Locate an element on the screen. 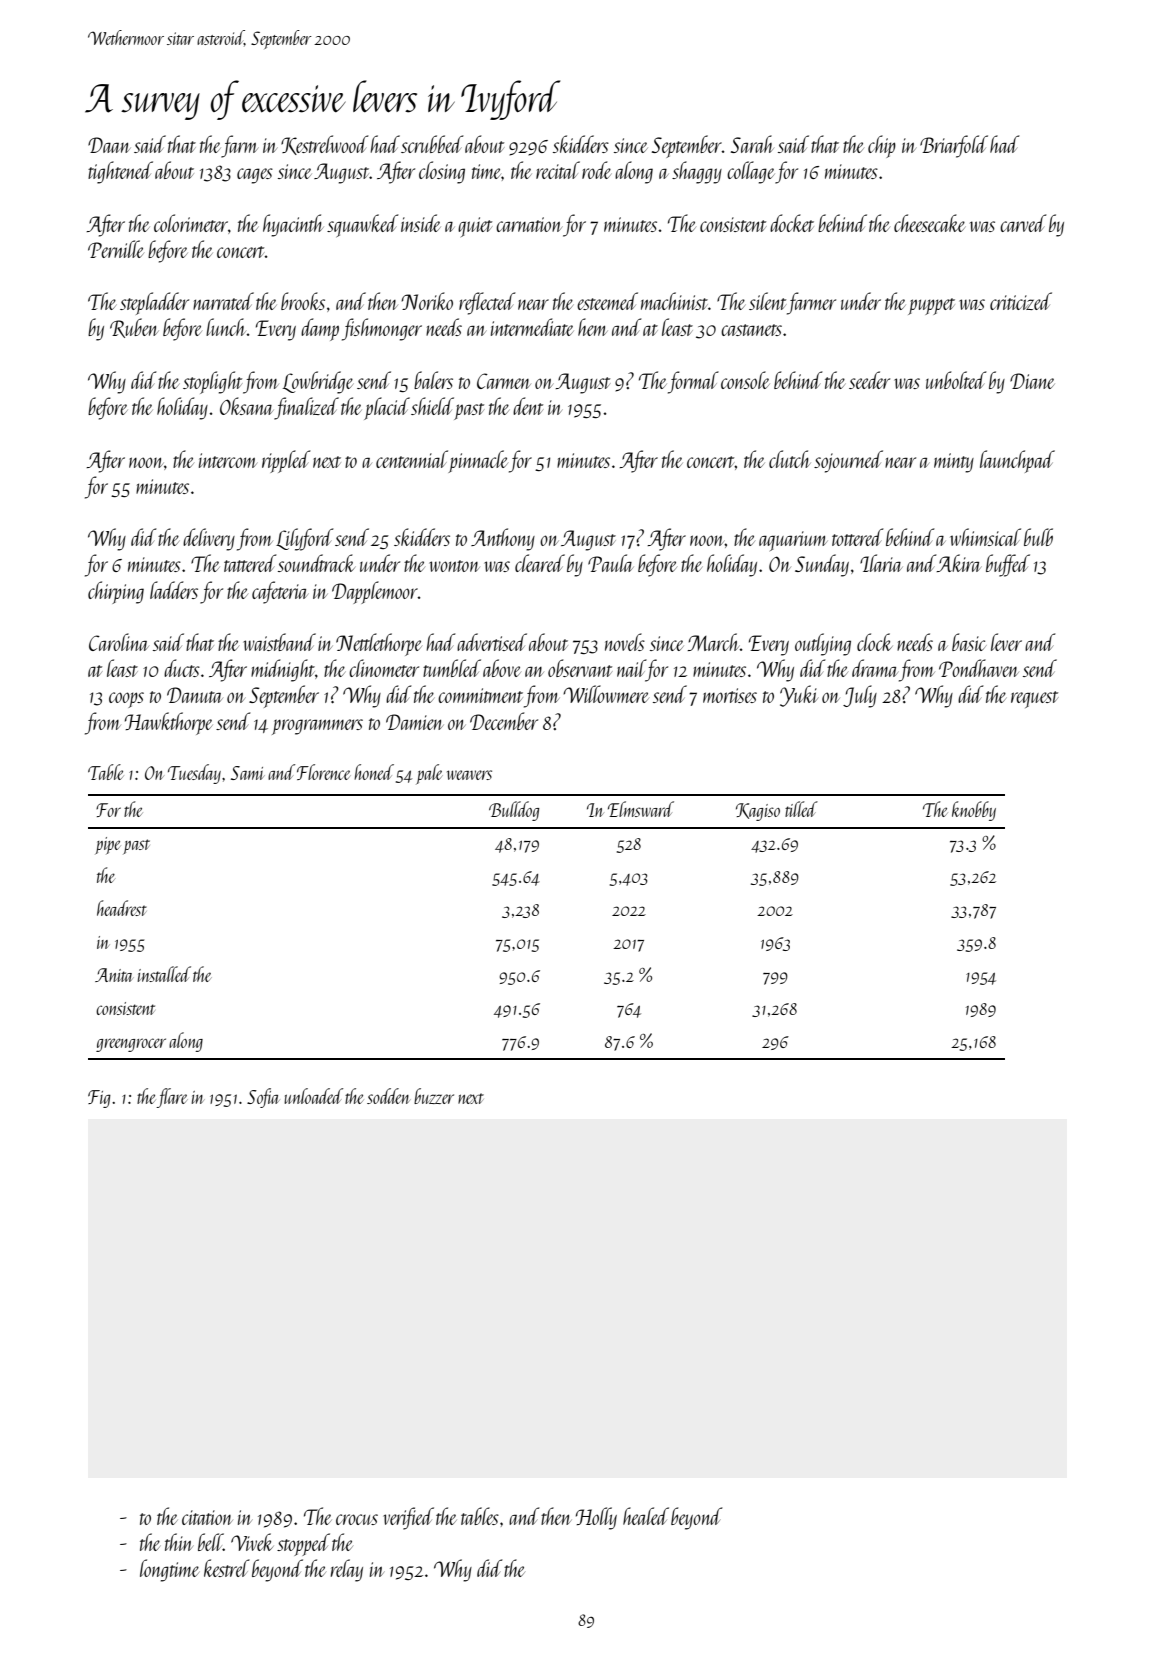 This screenshot has width=1156, height=1674. clock is located at coordinates (875, 642).
